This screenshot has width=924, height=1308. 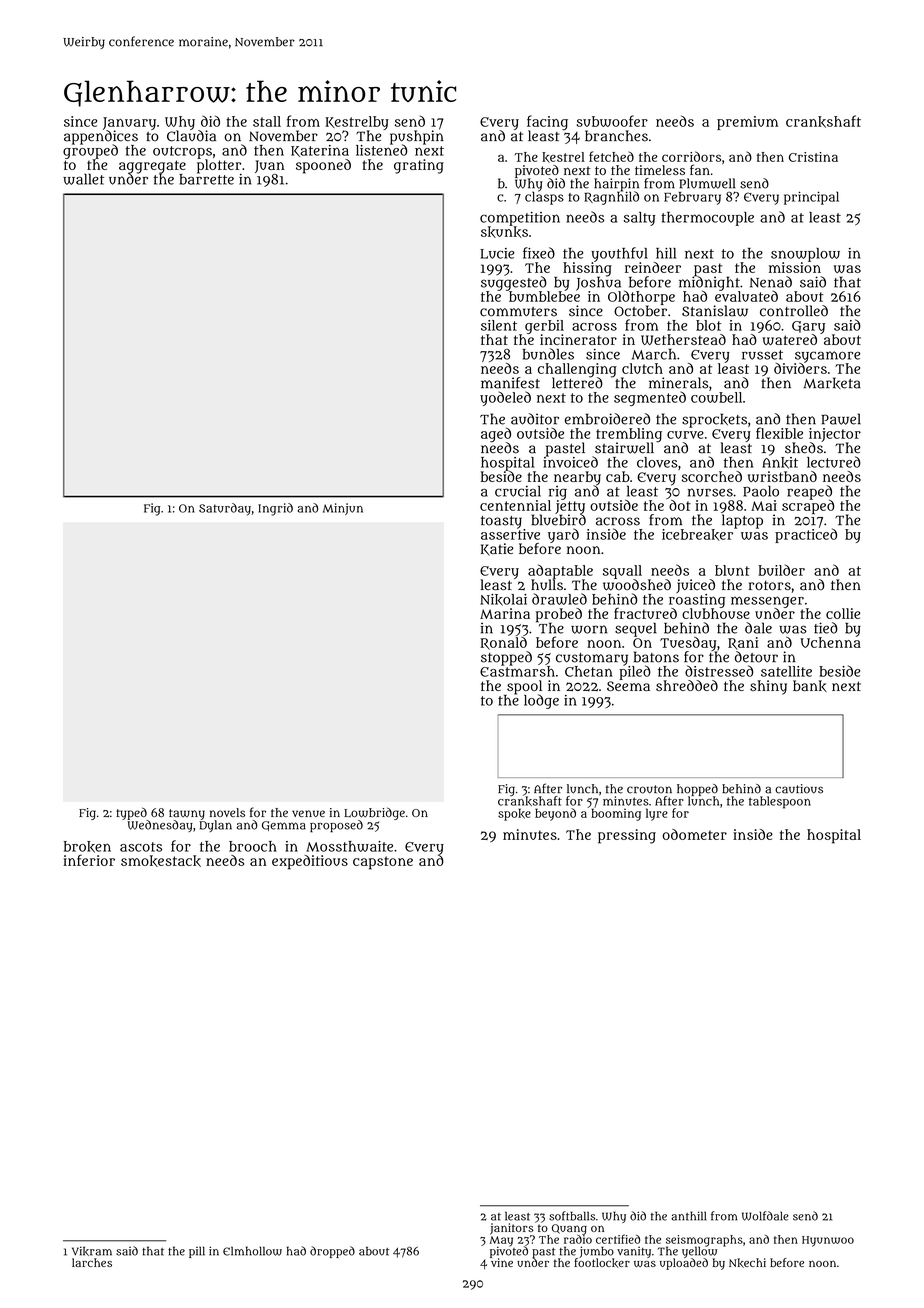 I want to click on seismographs, so click(x=704, y=1241).
